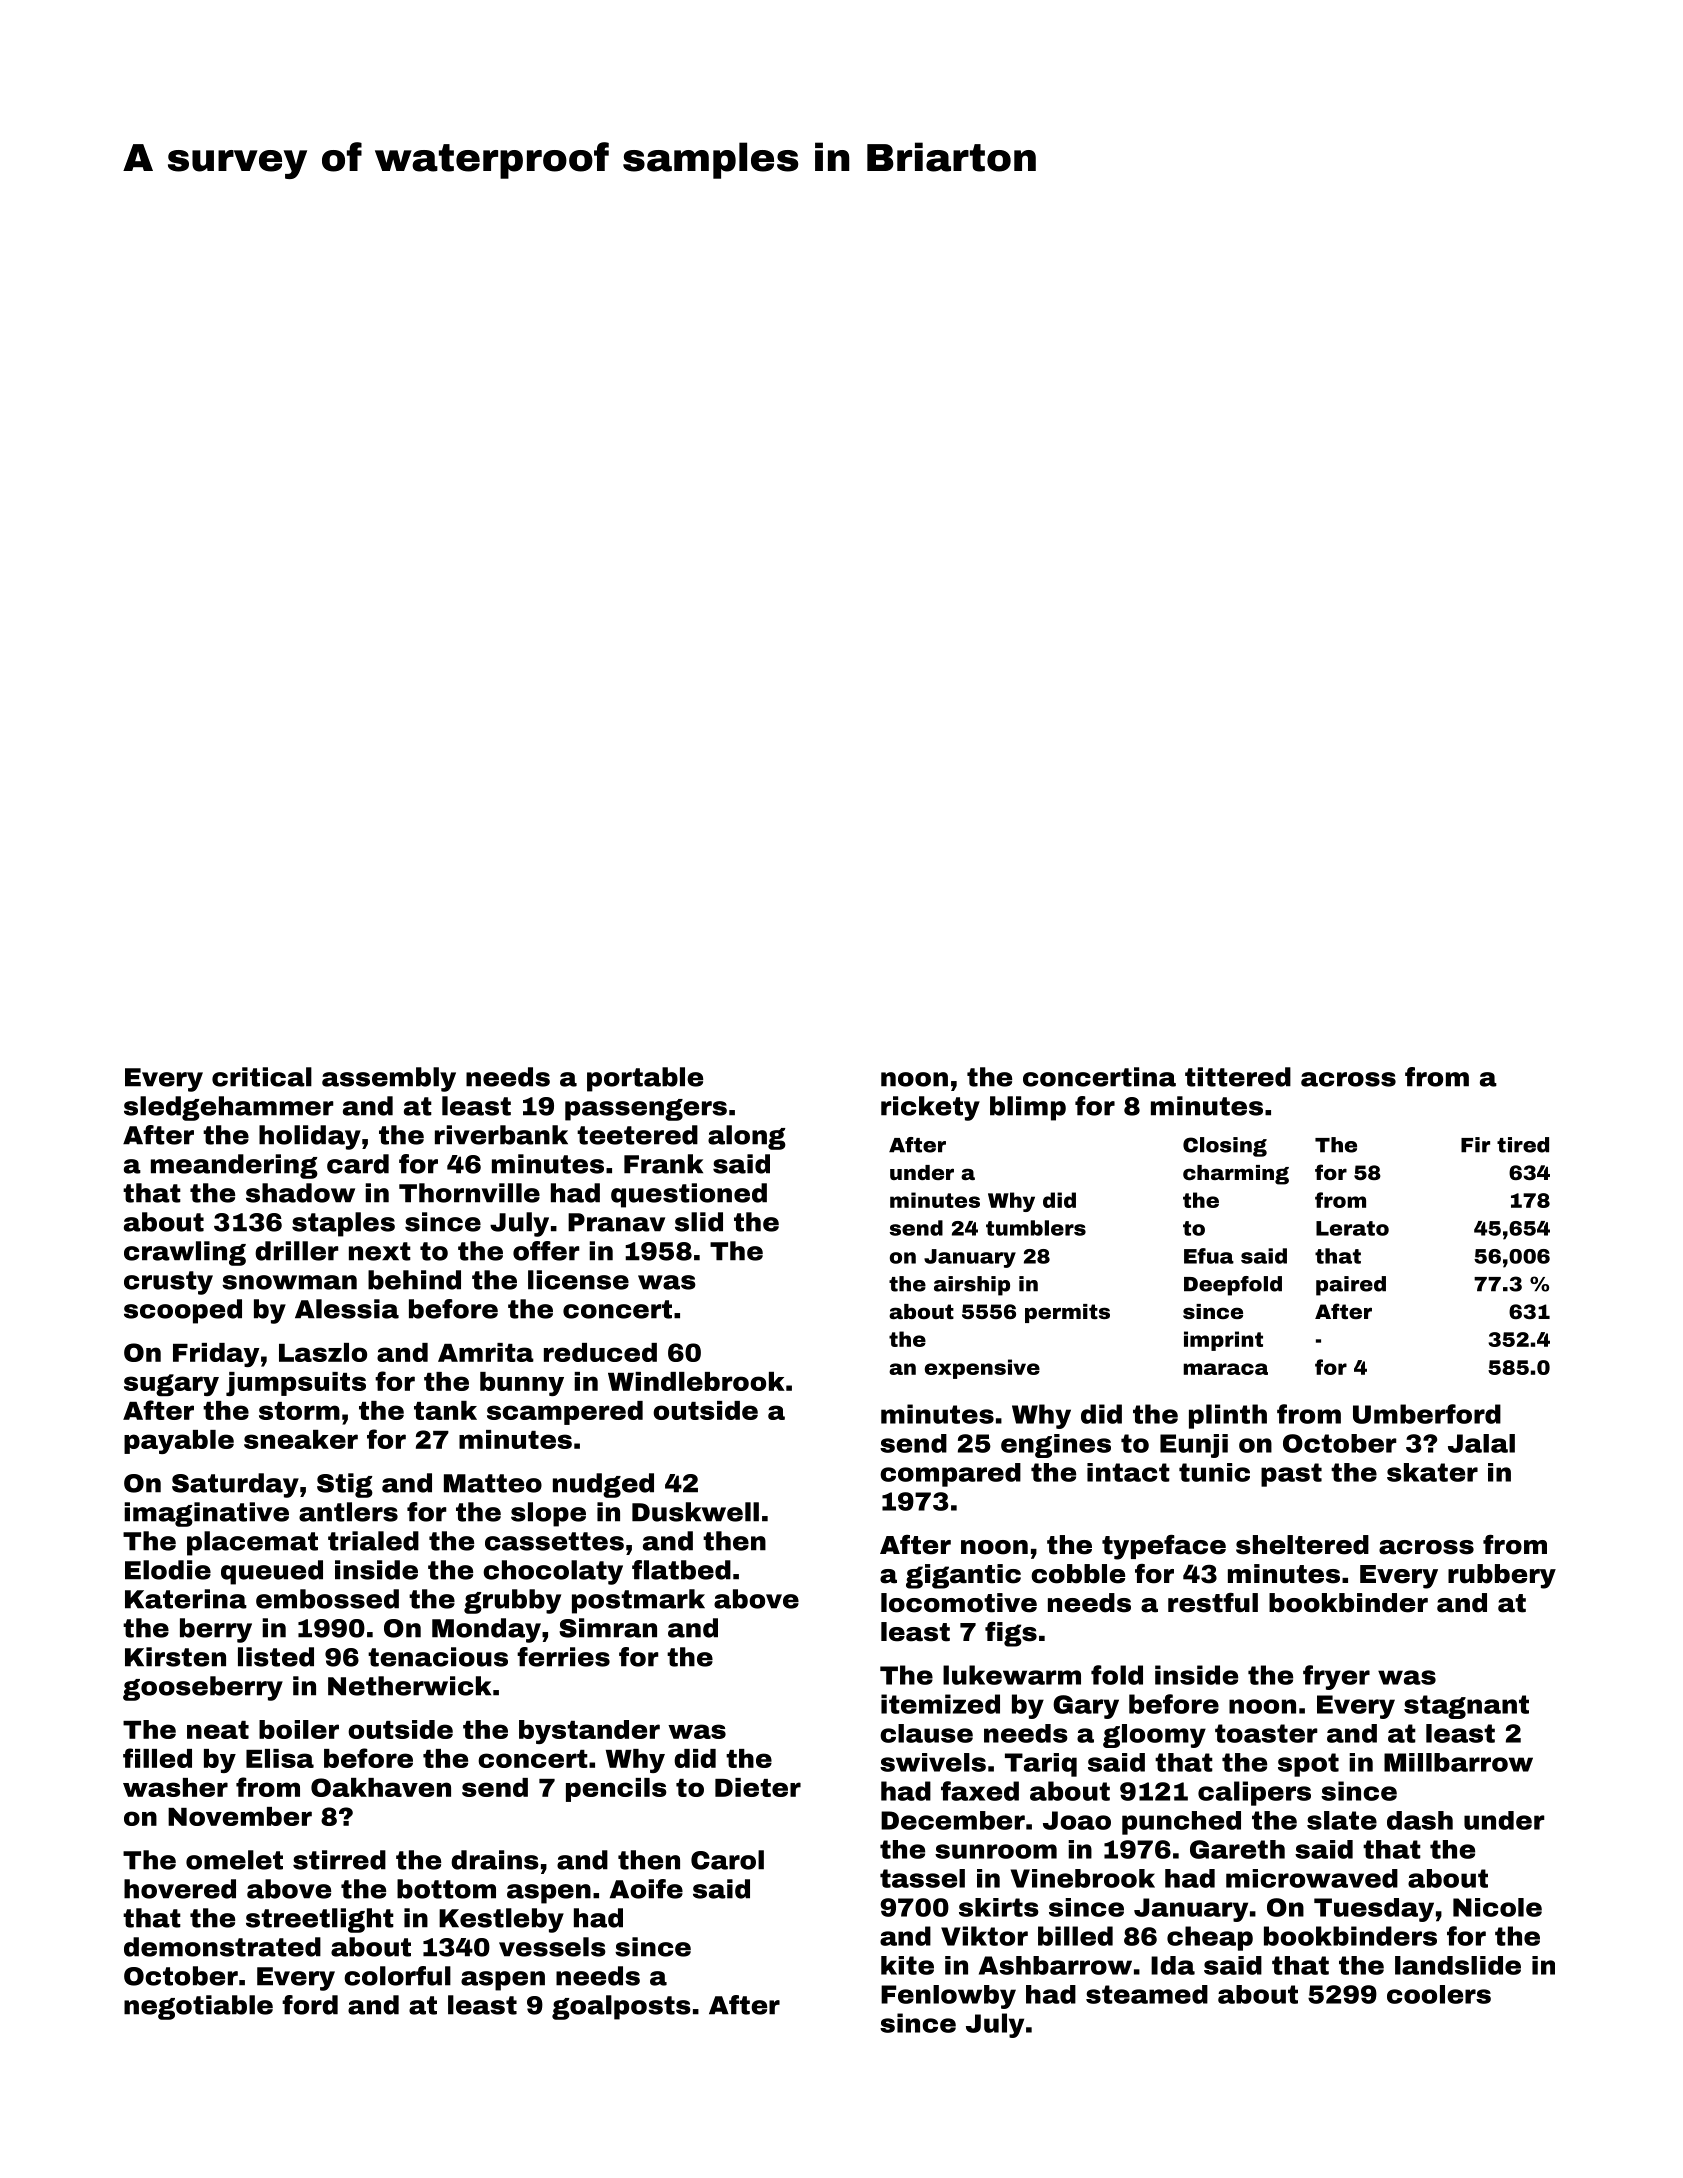 Image resolution: width=1683 pixels, height=2178 pixels. What do you see at coordinates (747, 1137) in the screenshot?
I see `along` at bounding box center [747, 1137].
